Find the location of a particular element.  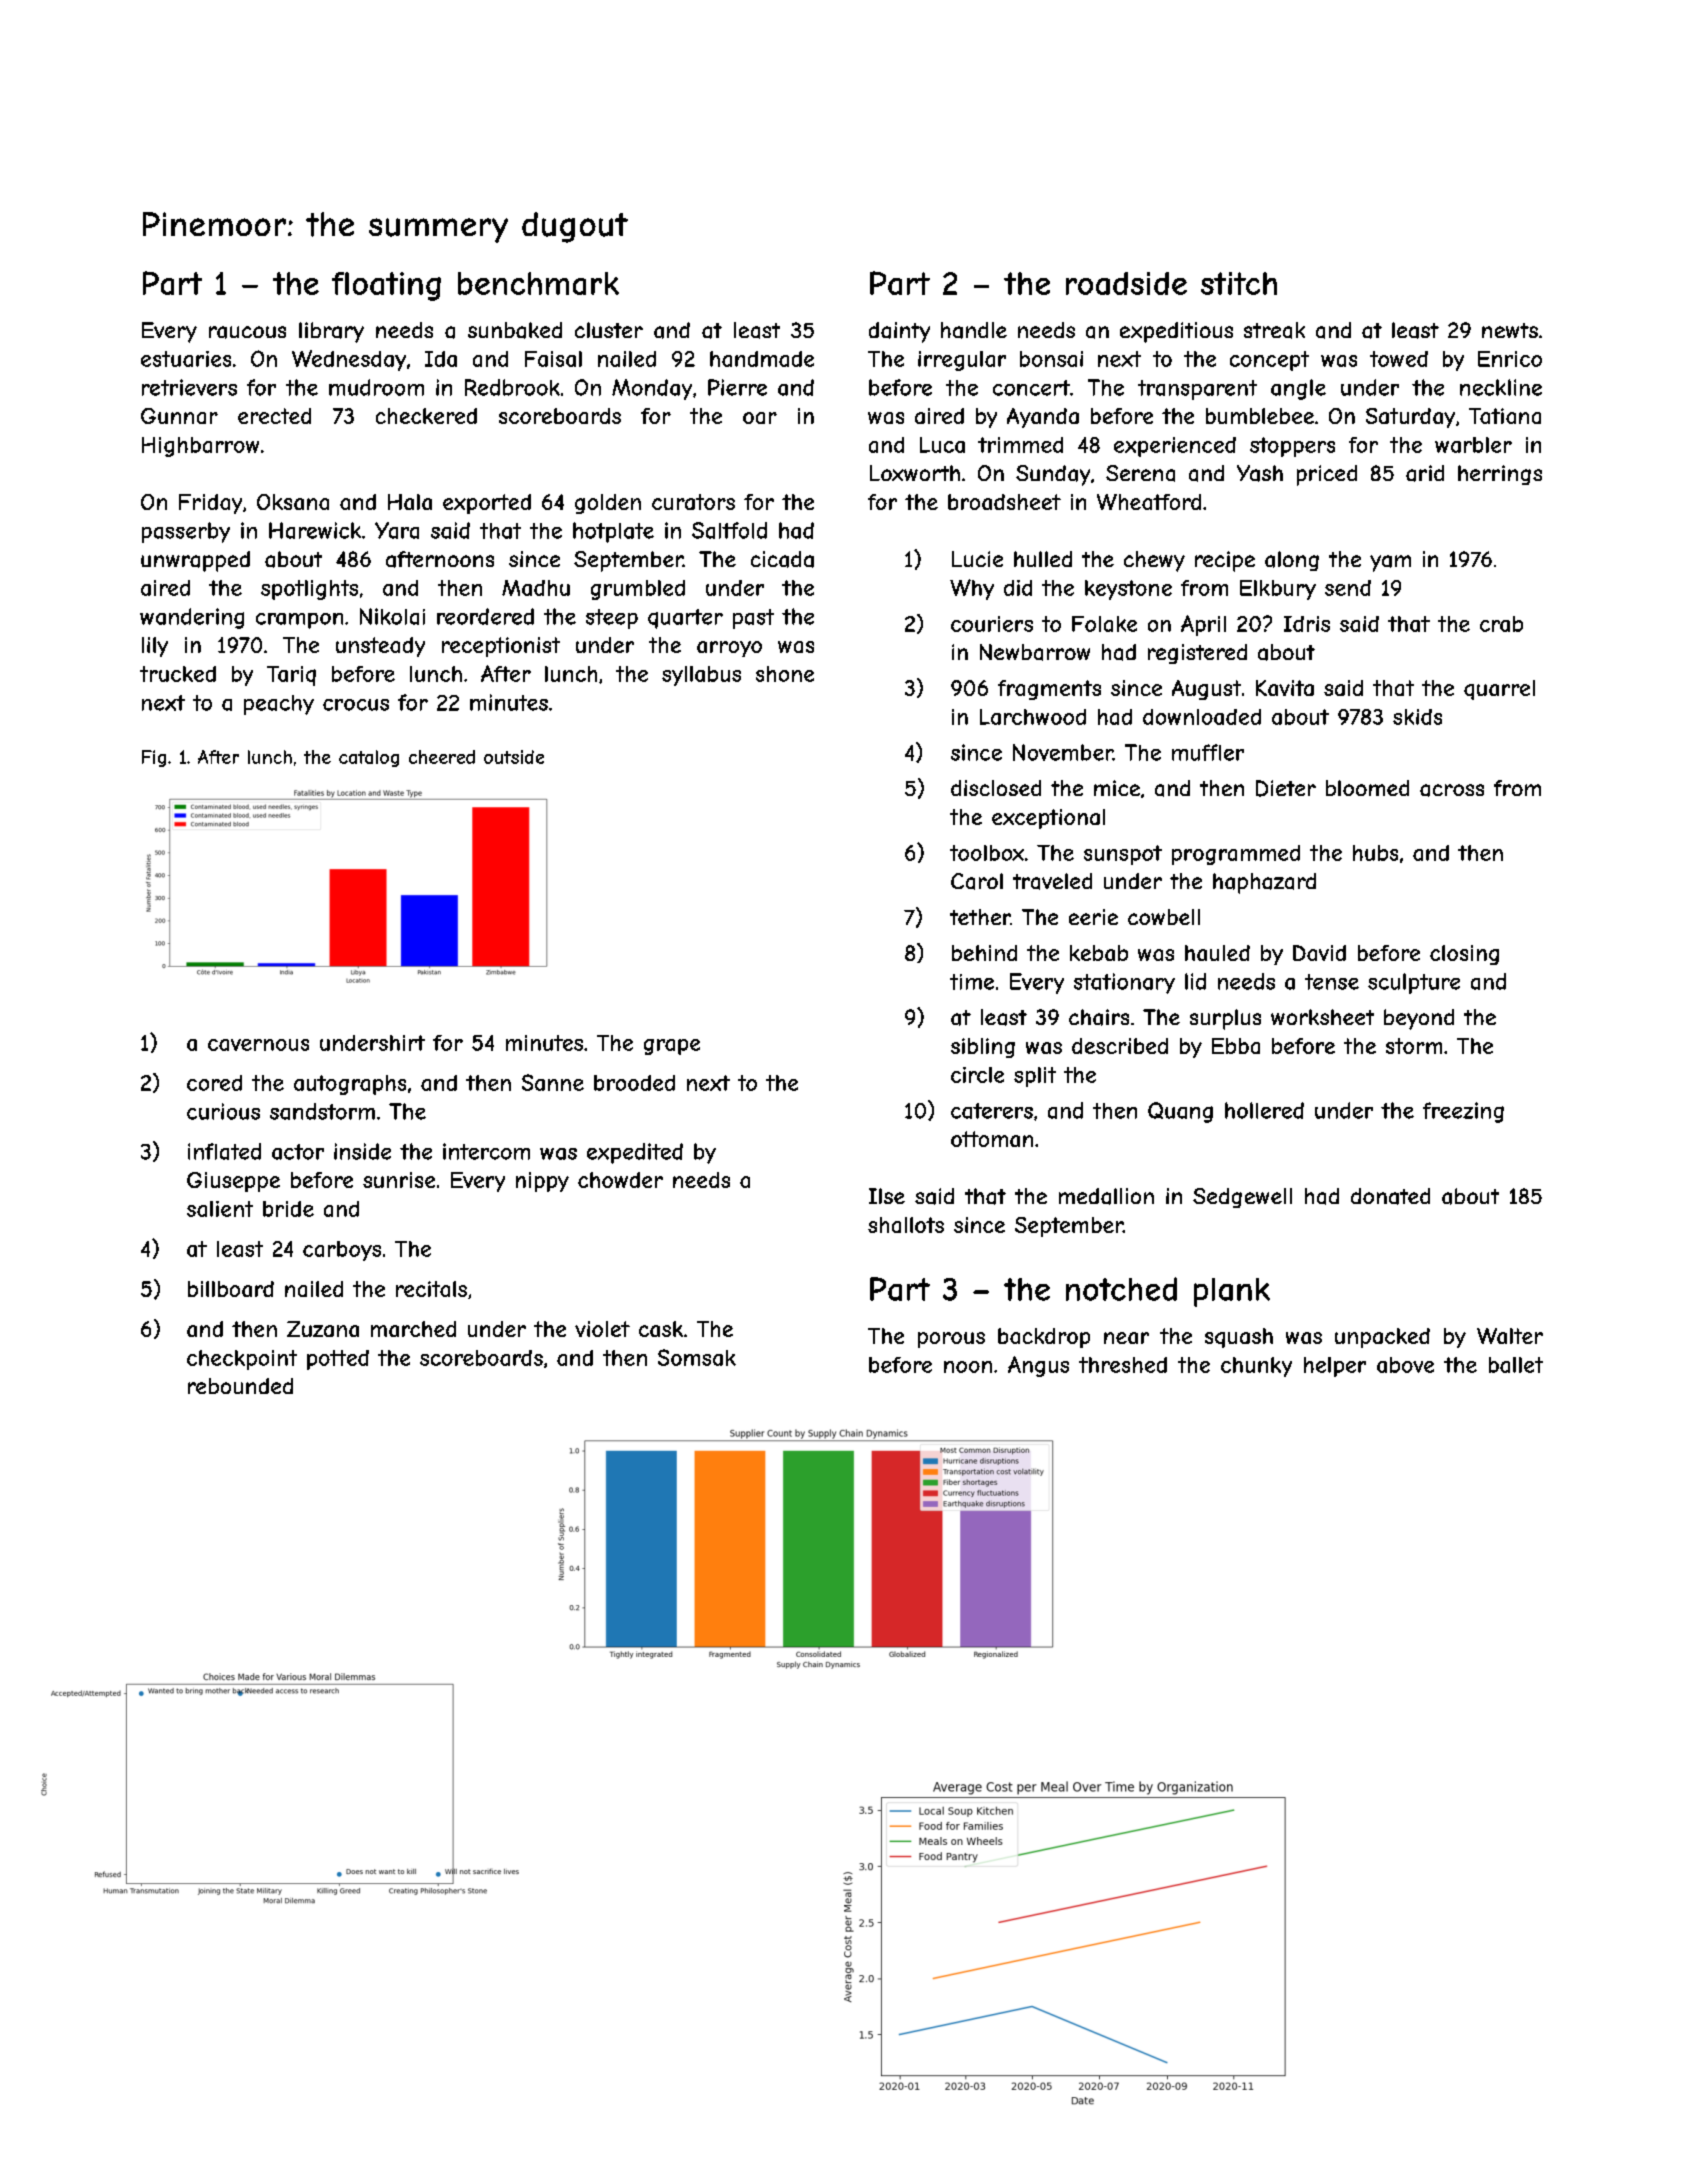

stitch is located at coordinates (1239, 283).
